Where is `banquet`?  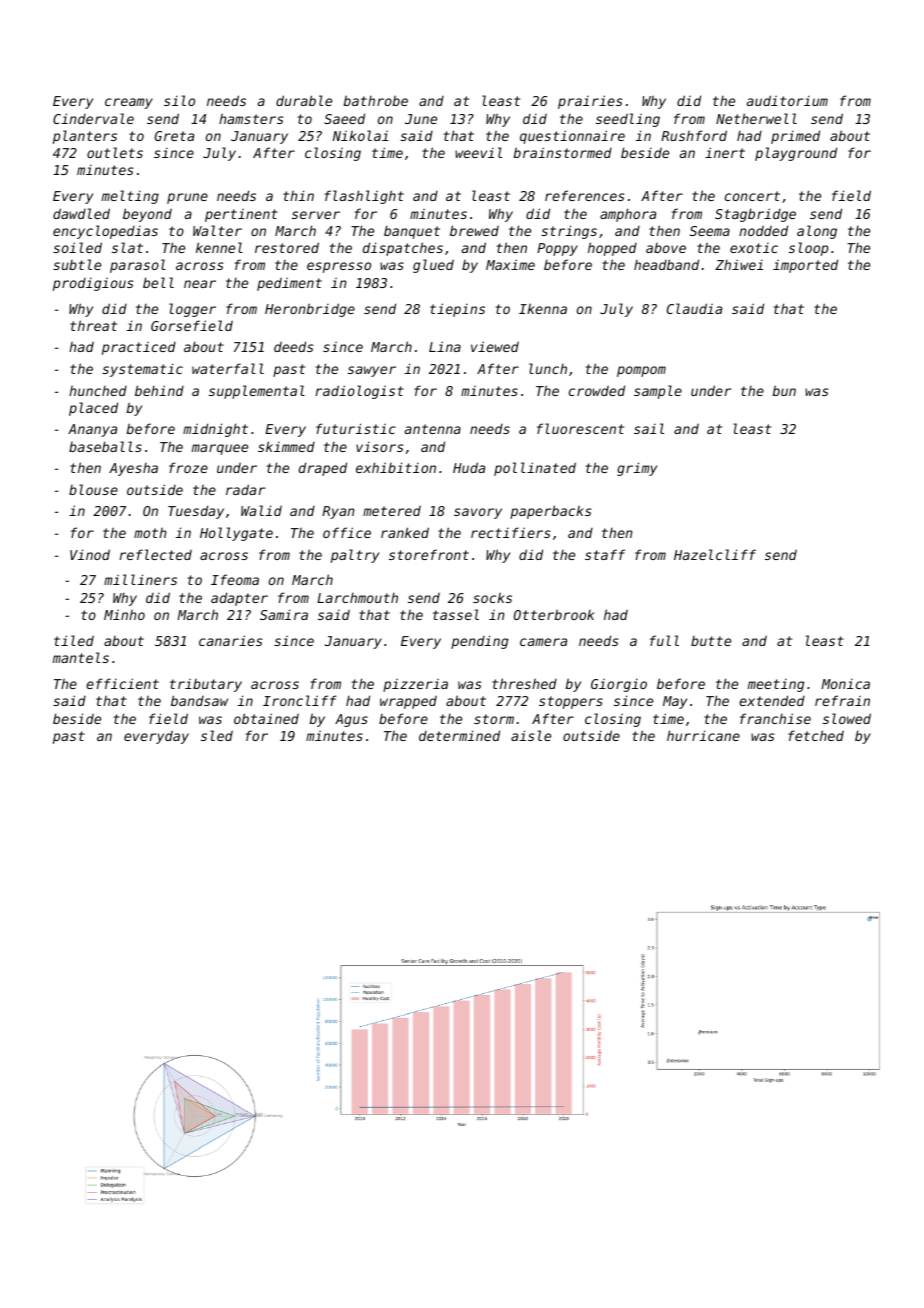
banquet is located at coordinates (412, 232).
